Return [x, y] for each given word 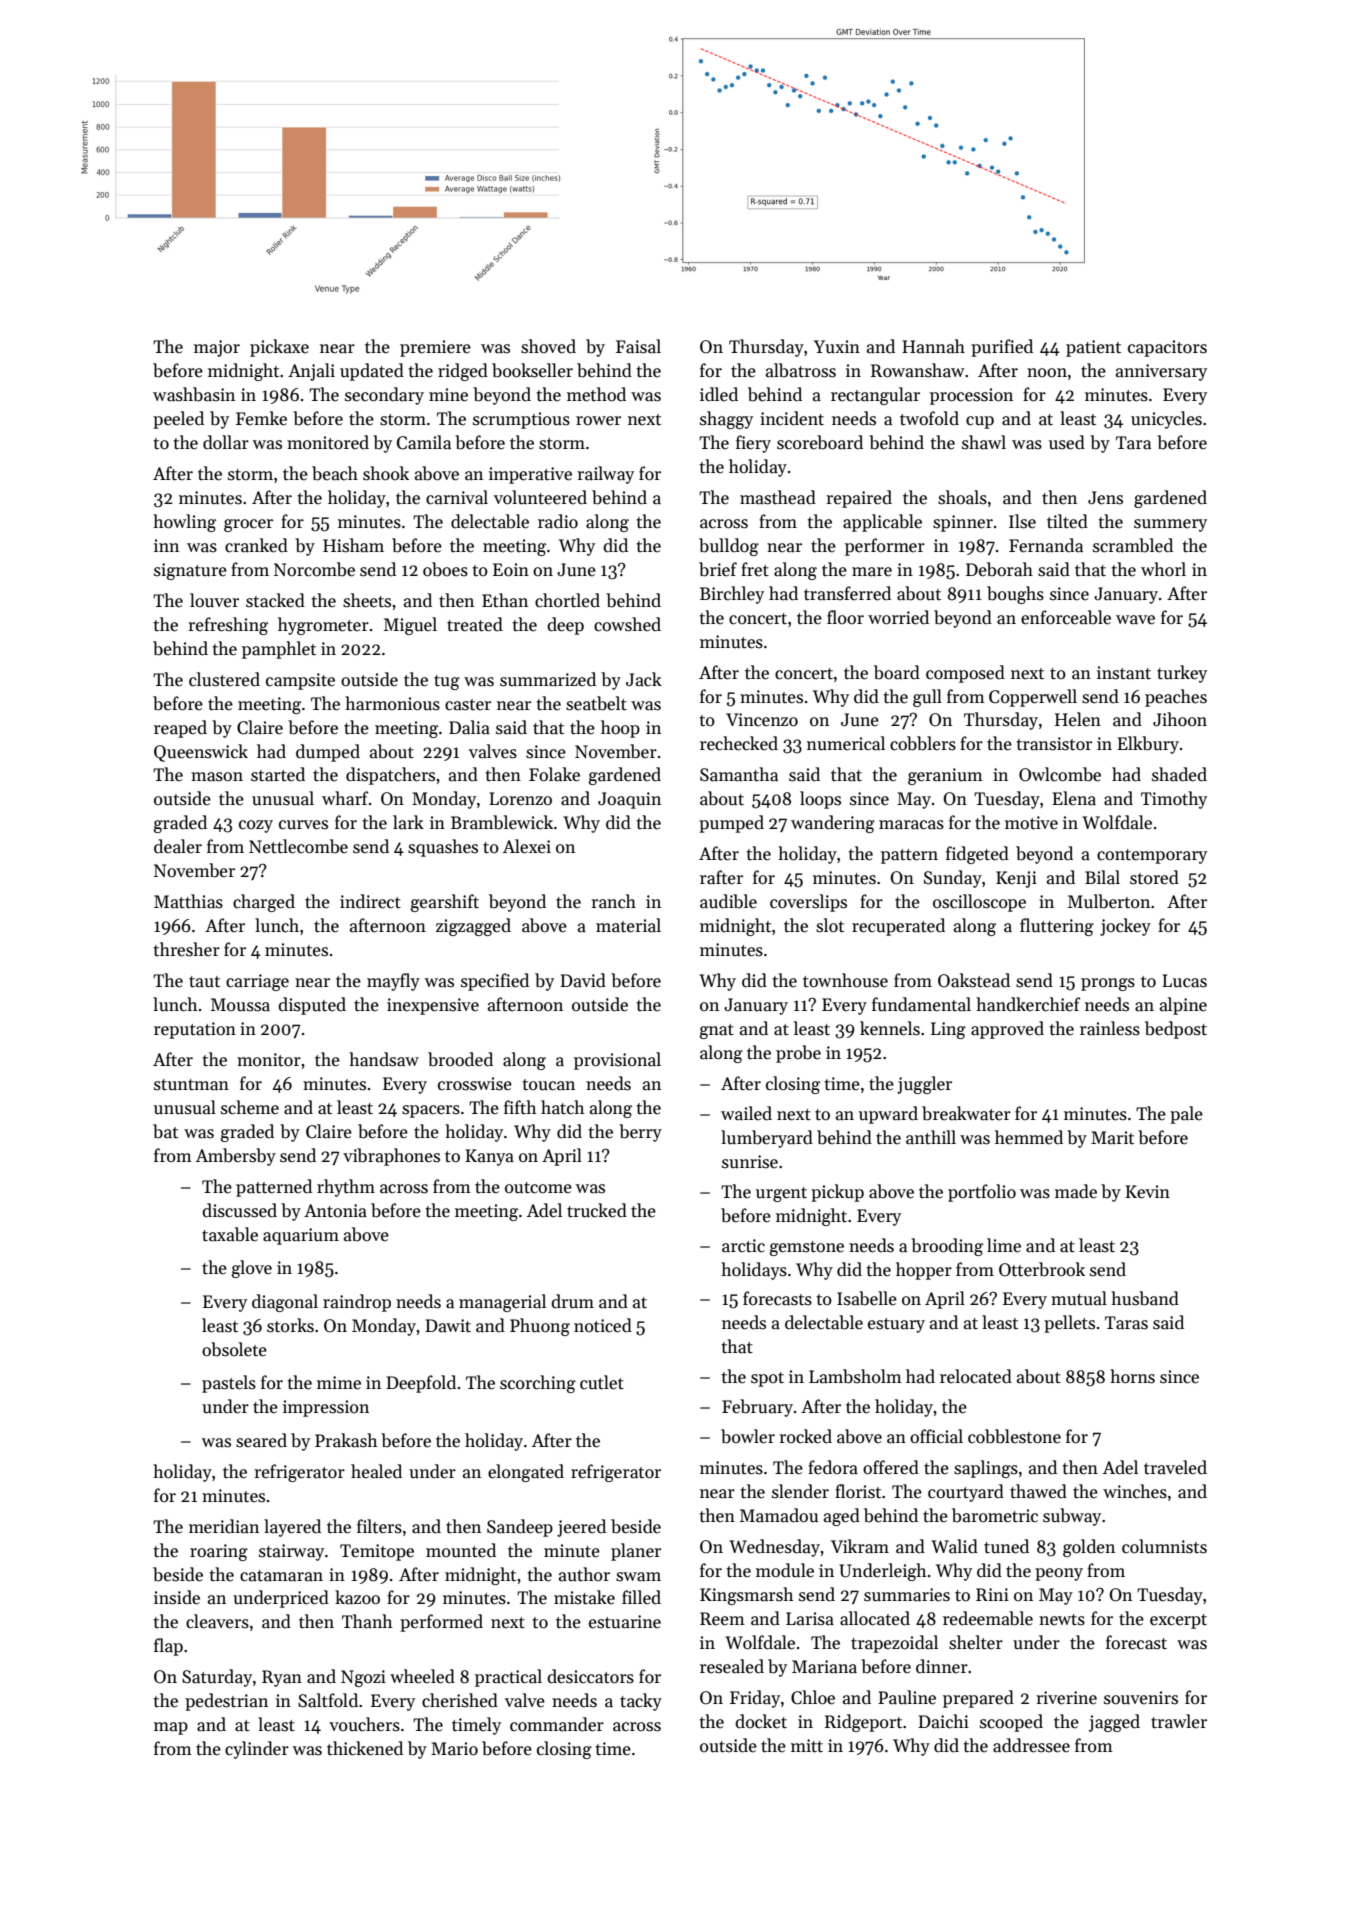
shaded [1179, 774]
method [596, 394]
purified [1002, 348]
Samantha [739, 774]
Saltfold [328, 1700]
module [785, 1570]
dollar [226, 442]
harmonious [392, 703]
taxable [230, 1234]
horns [1132, 1376]
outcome [538, 1188]
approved [1007, 1030]
